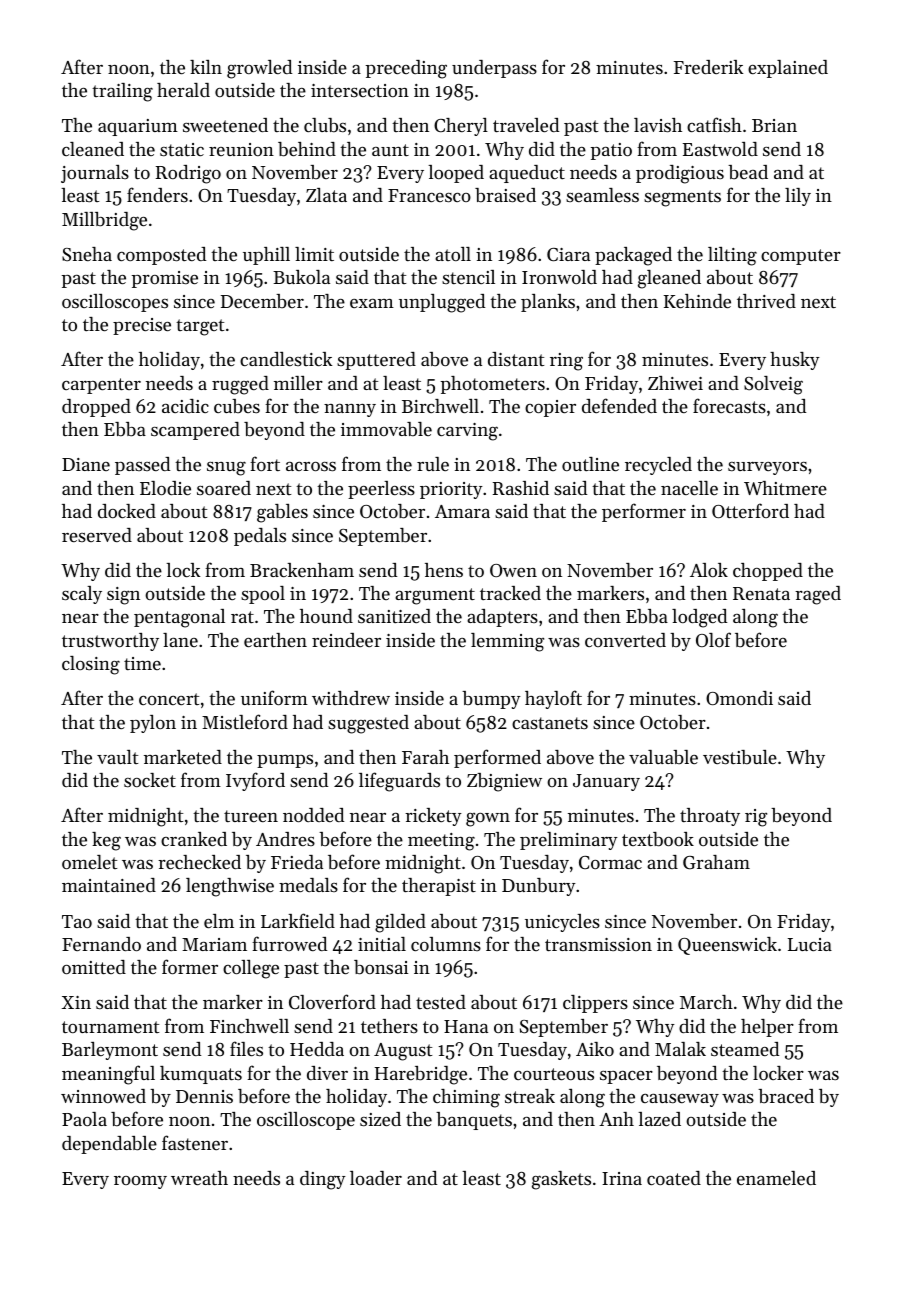 This screenshot has height=1316, width=908. Describe the element at coordinates (776, 1178) in the screenshot. I see `enameled` at that location.
